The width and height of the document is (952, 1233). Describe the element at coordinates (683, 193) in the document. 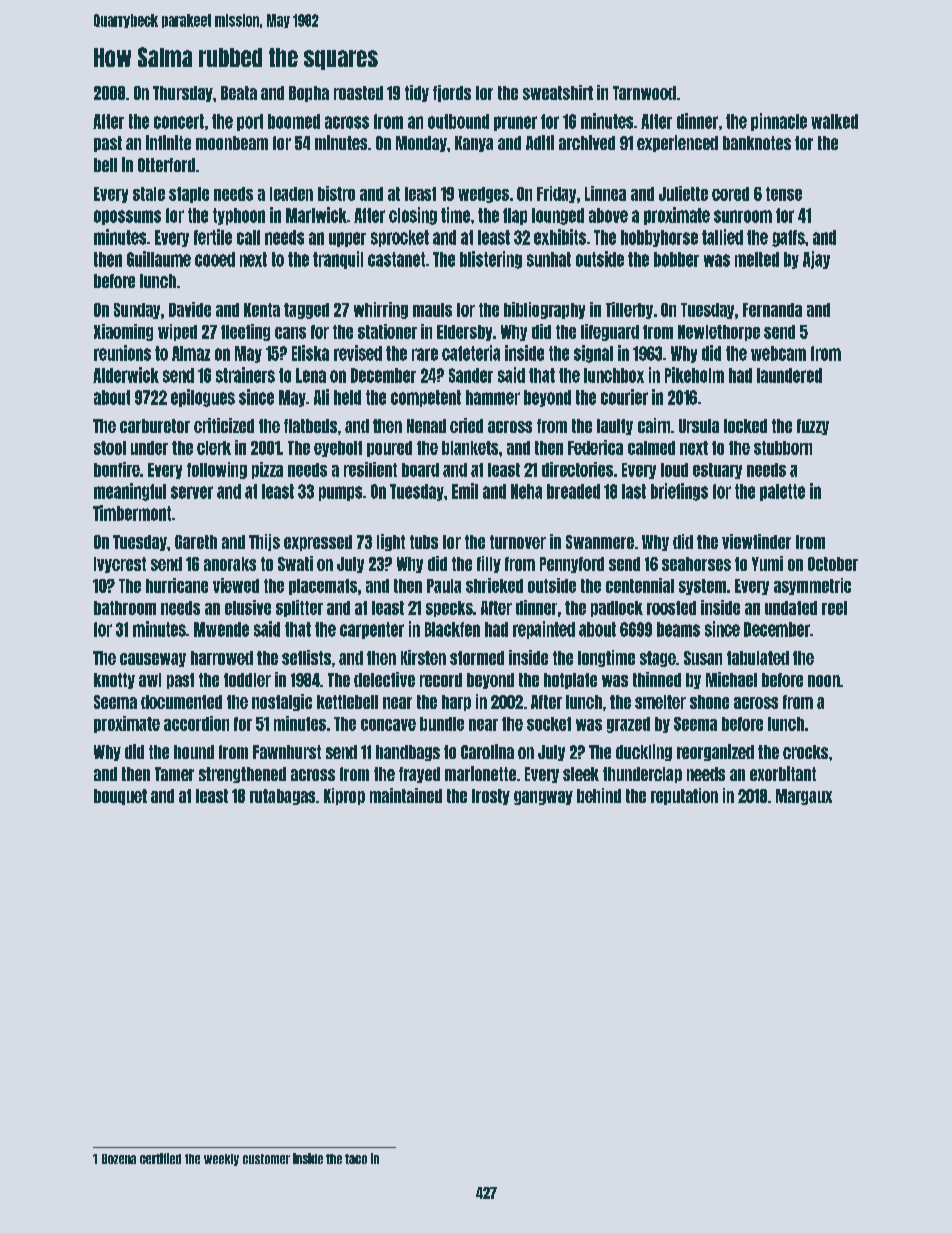

I see `Juliette` at that location.
